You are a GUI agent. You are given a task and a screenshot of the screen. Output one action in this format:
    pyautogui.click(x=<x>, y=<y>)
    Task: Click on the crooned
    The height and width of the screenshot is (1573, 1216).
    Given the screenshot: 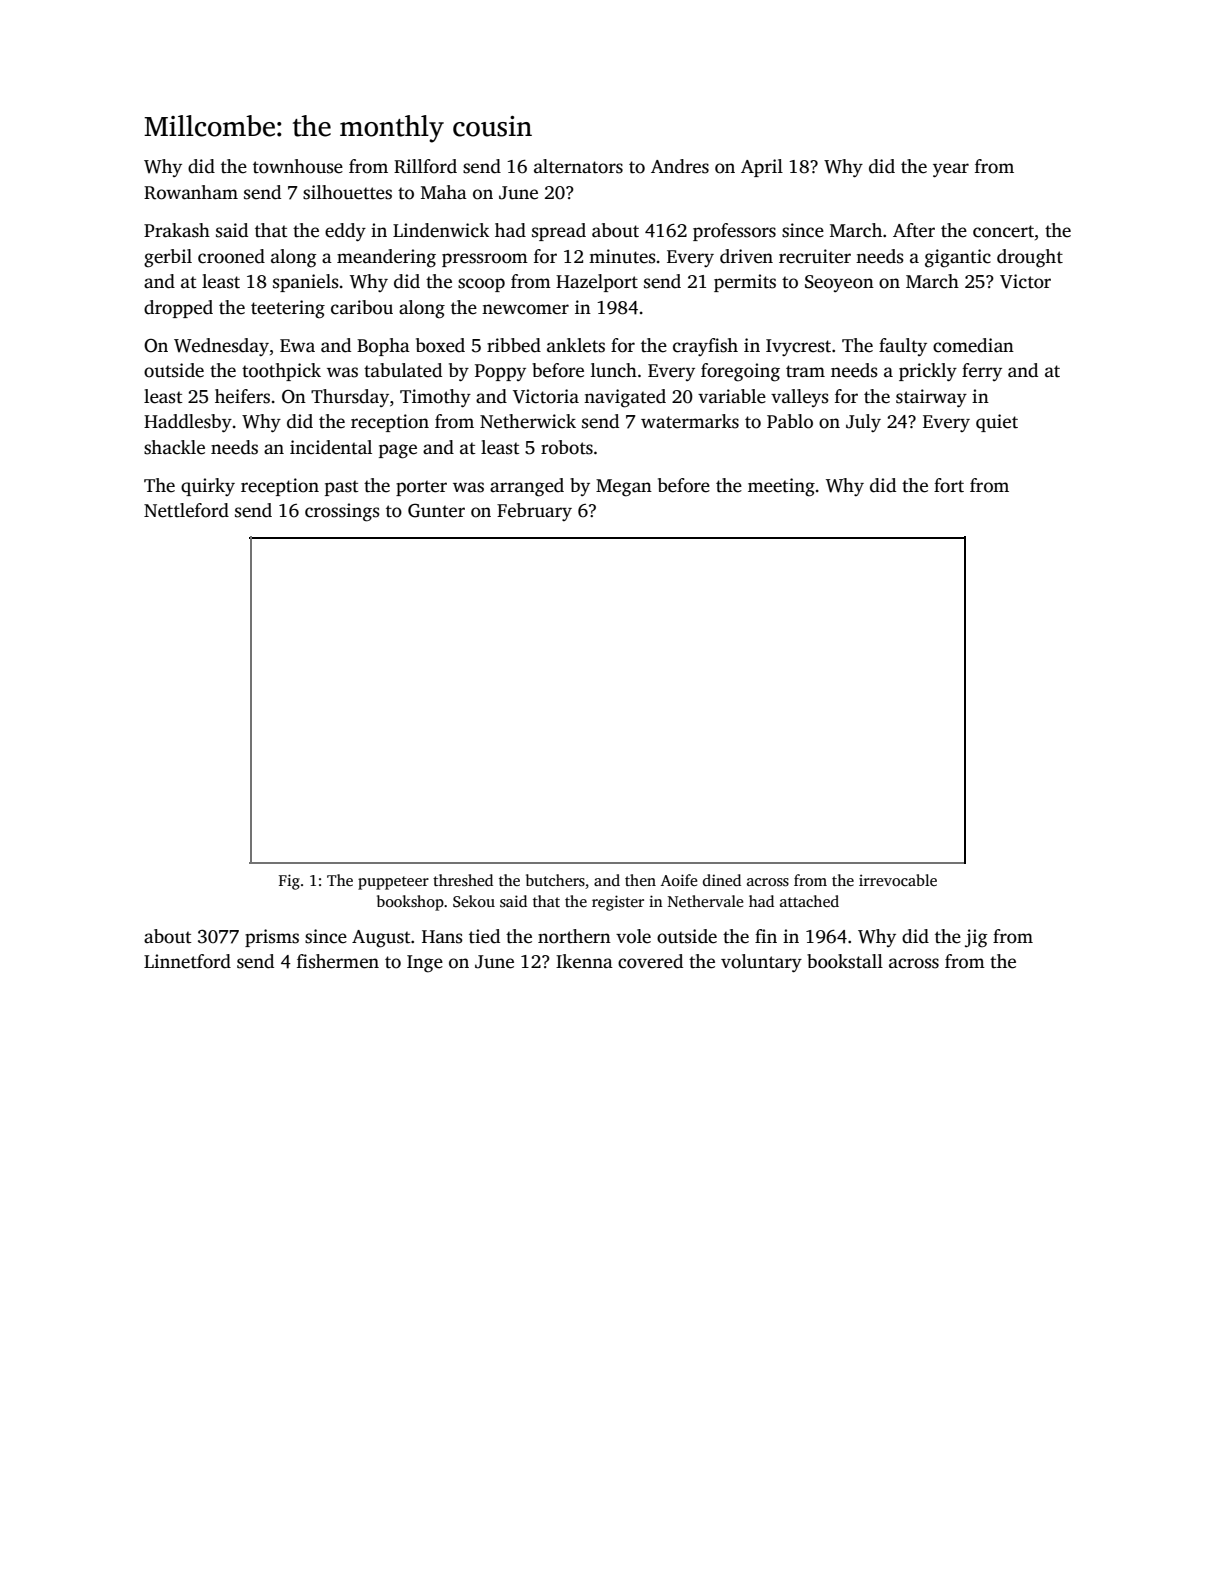 What is the action you would take?
    pyautogui.click(x=231, y=256)
